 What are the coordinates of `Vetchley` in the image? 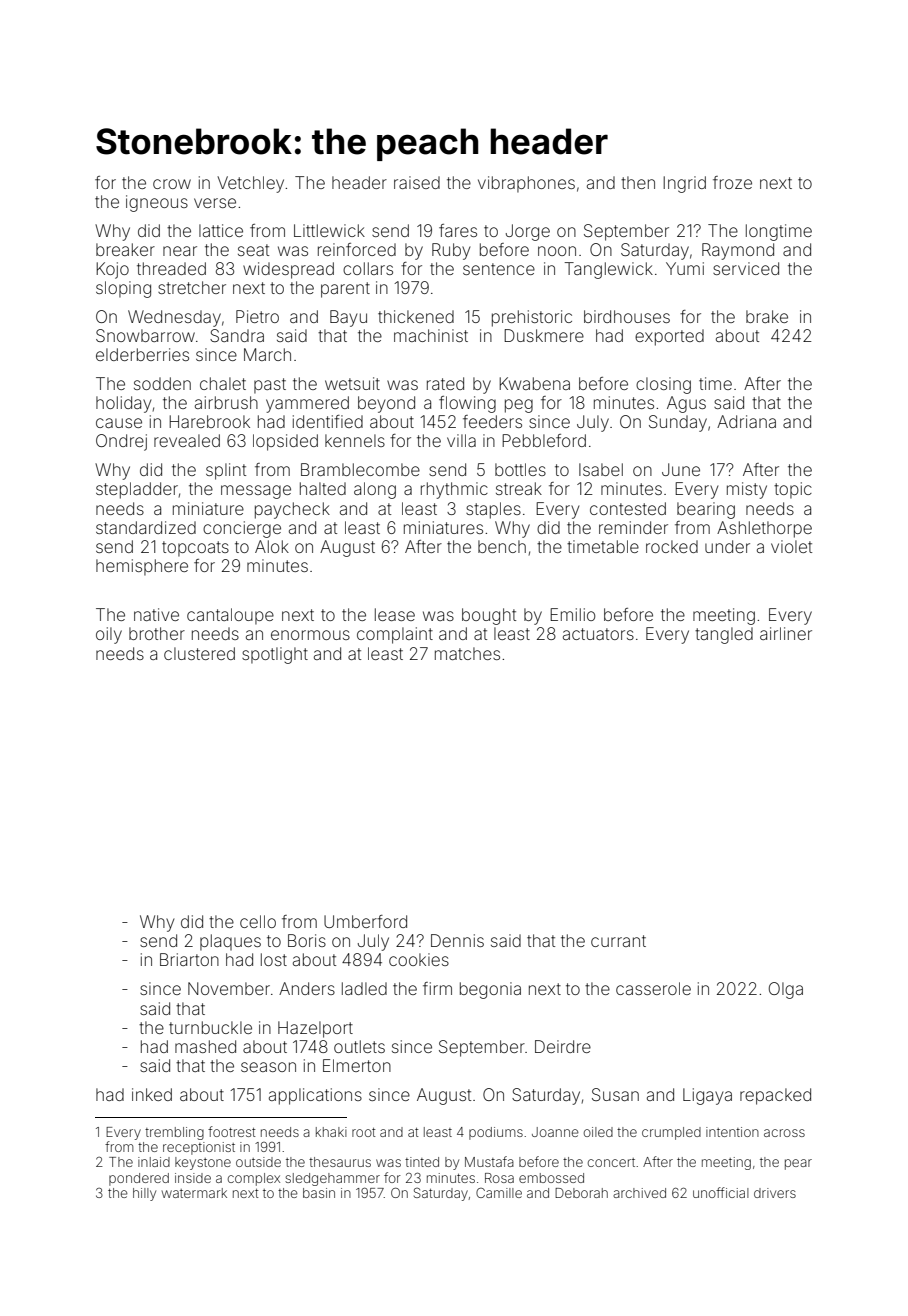 It's located at (250, 184).
